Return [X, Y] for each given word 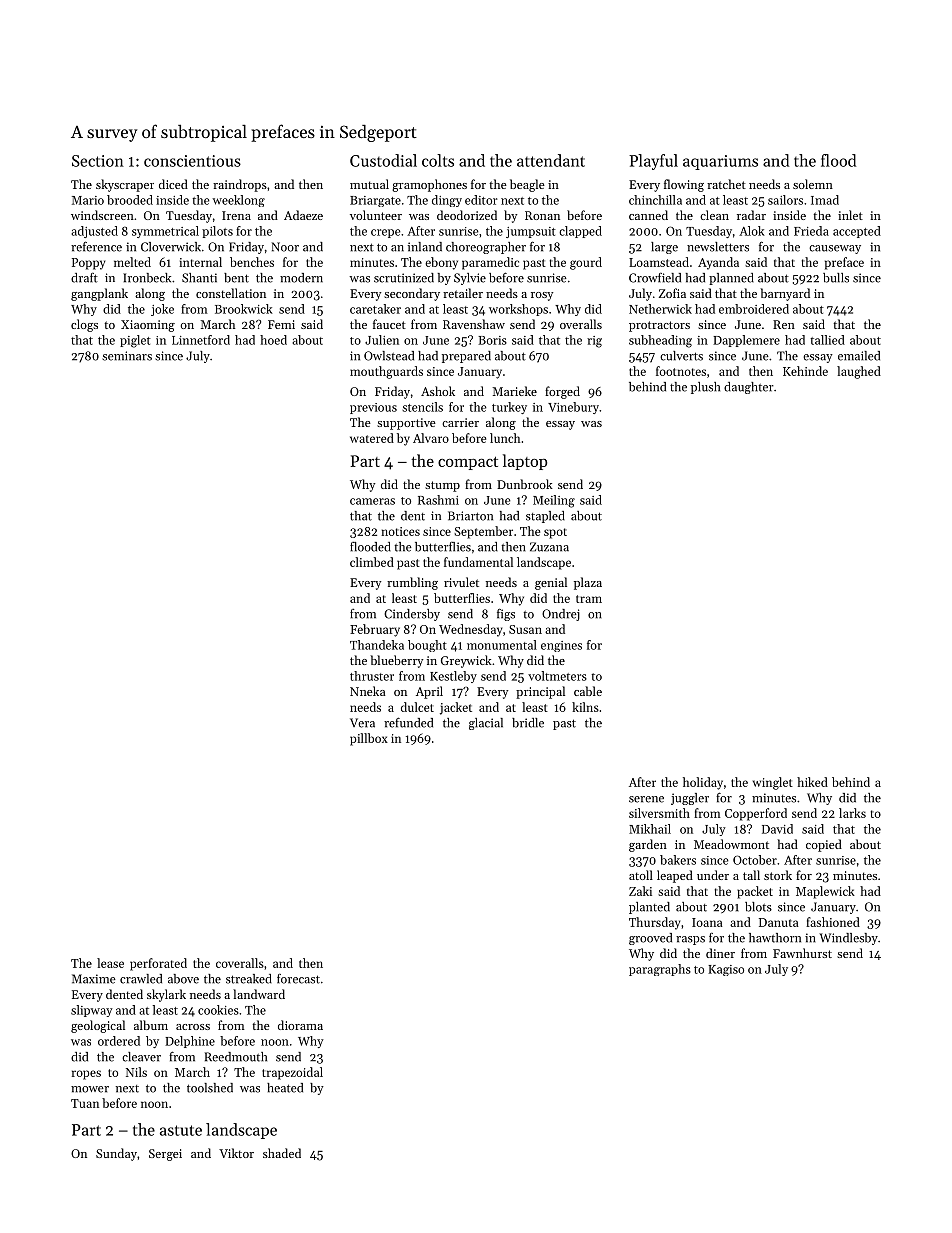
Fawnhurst [802, 953]
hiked [812, 782]
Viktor [236, 1153]
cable [588, 691]
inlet [850, 215]
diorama [300, 1025]
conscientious [192, 161]
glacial [486, 724]
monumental [502, 645]
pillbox [369, 739]
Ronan [542, 215]
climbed [372, 562]
